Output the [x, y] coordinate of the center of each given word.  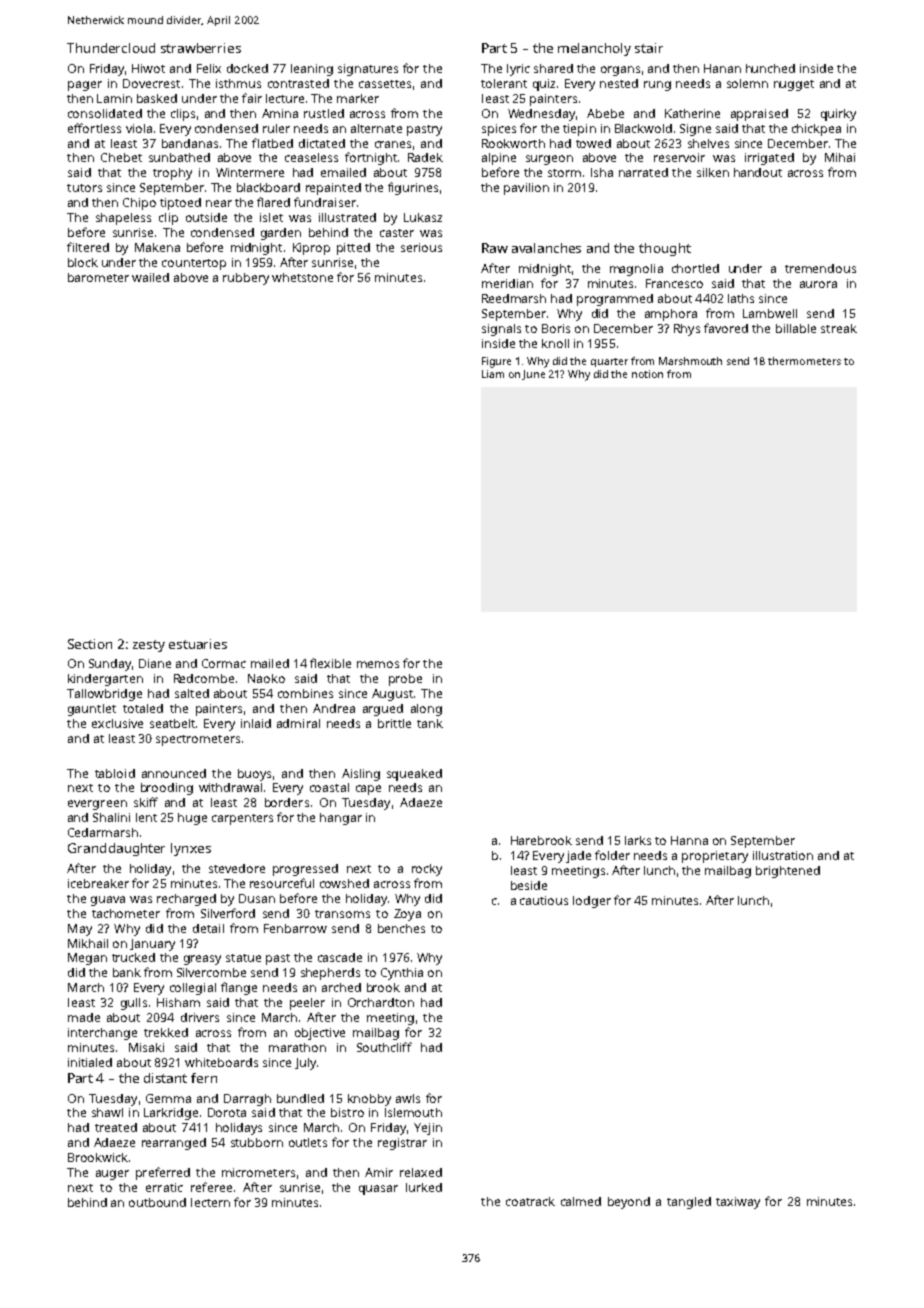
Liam [493, 374]
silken [713, 172]
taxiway [738, 1203]
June [533, 375]
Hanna [689, 840]
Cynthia [402, 974]
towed [593, 143]
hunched [770, 68]
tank [430, 723]
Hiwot [148, 68]
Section [90, 644]
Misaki [146, 1047]
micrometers [258, 1172]
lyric [518, 70]
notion [647, 374]
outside [206, 217]
